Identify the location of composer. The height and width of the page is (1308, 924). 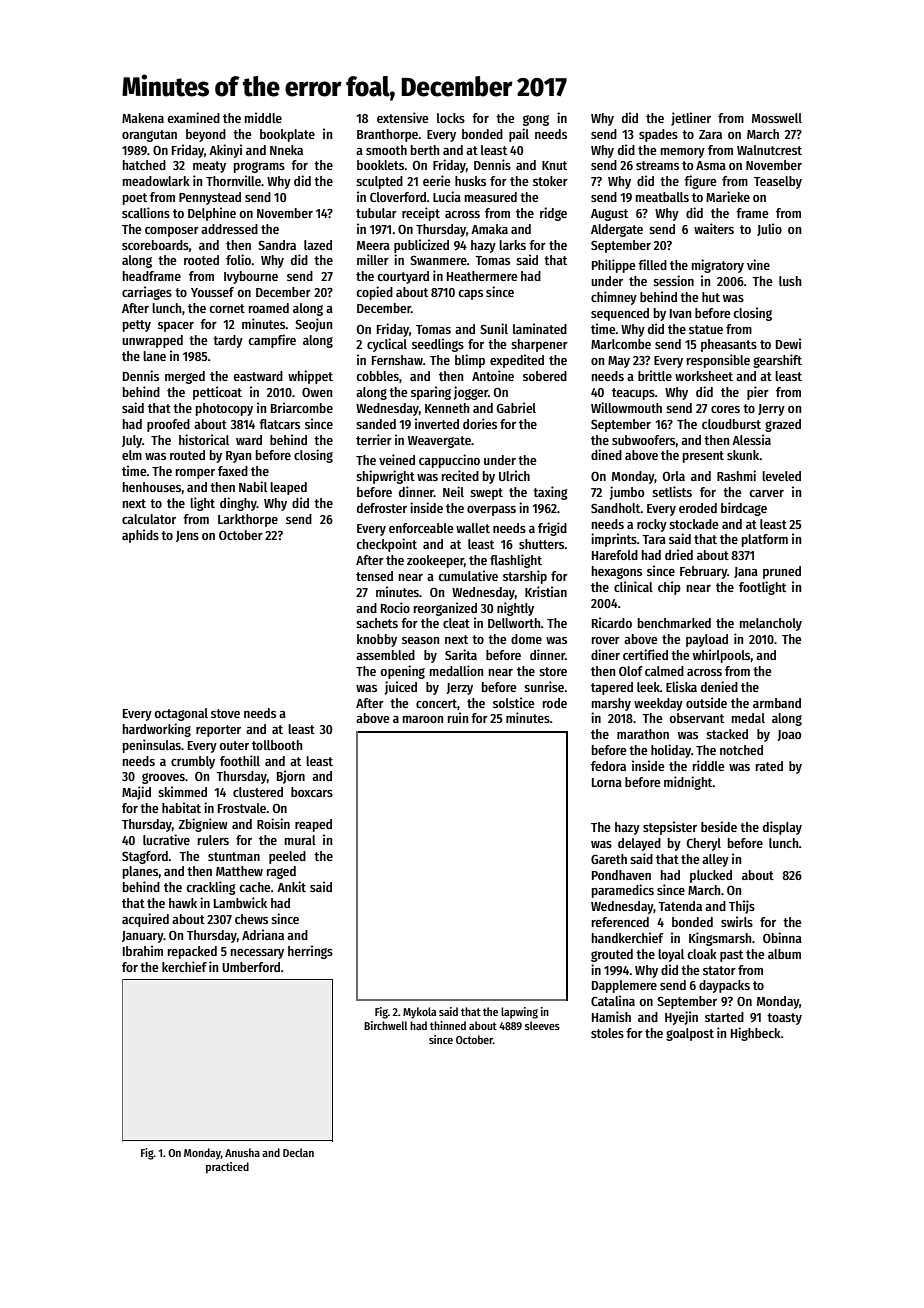
(172, 232).
